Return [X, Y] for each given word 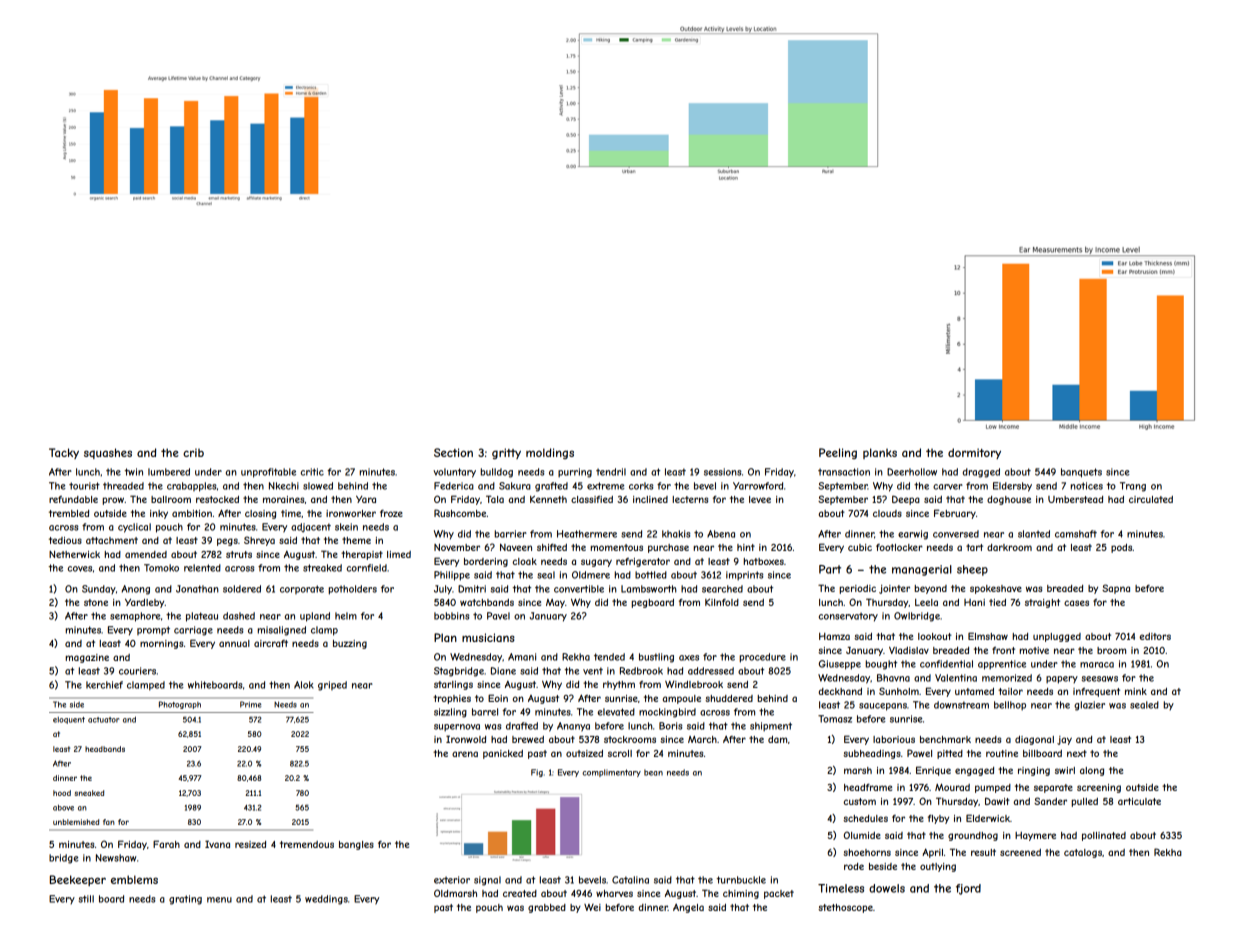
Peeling [838, 453]
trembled [69, 513]
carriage [193, 631]
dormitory [974, 453]
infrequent [1096, 692]
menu [219, 900]
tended [609, 657]
